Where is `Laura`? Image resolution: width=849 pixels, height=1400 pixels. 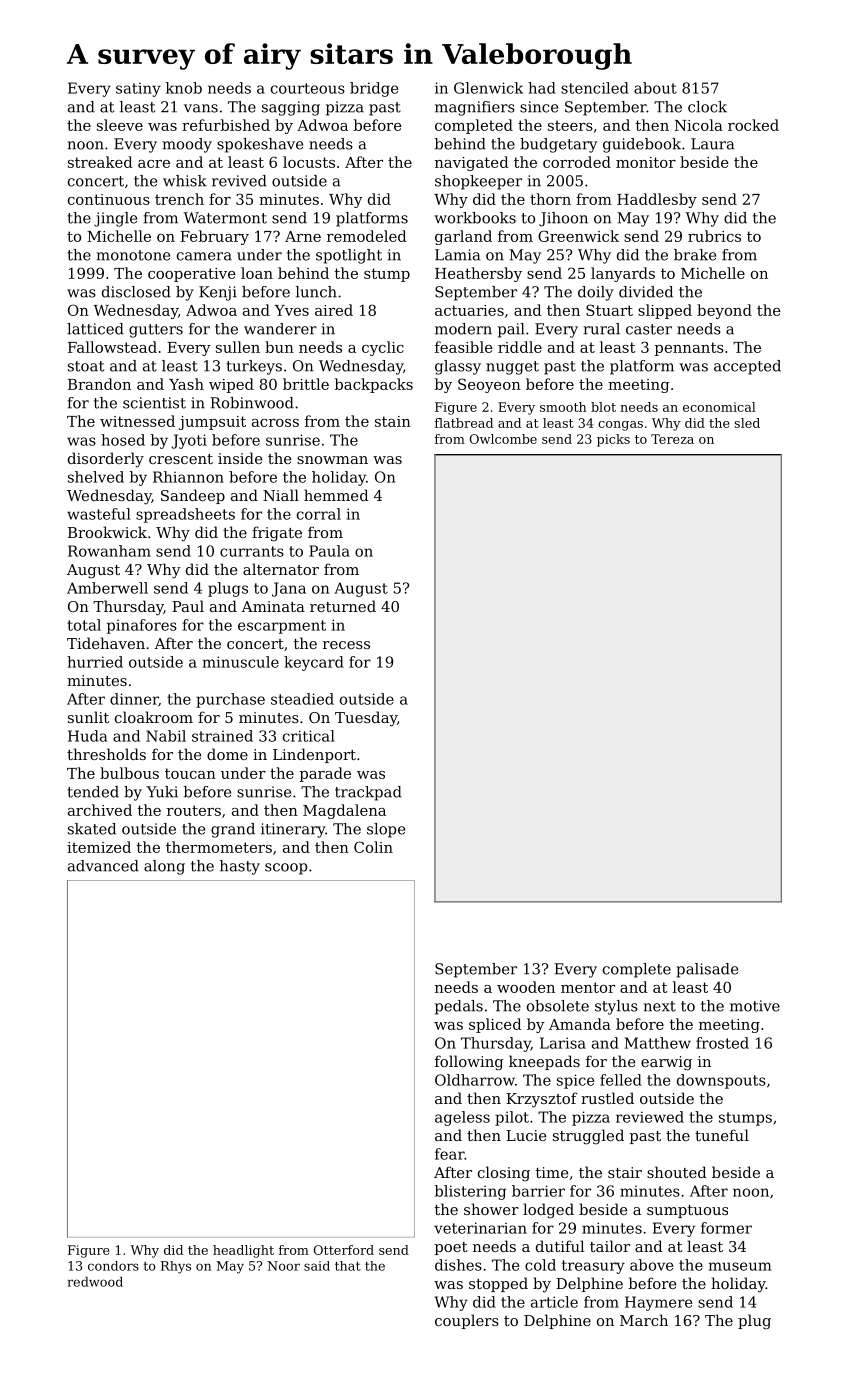 Laura is located at coordinates (712, 144).
